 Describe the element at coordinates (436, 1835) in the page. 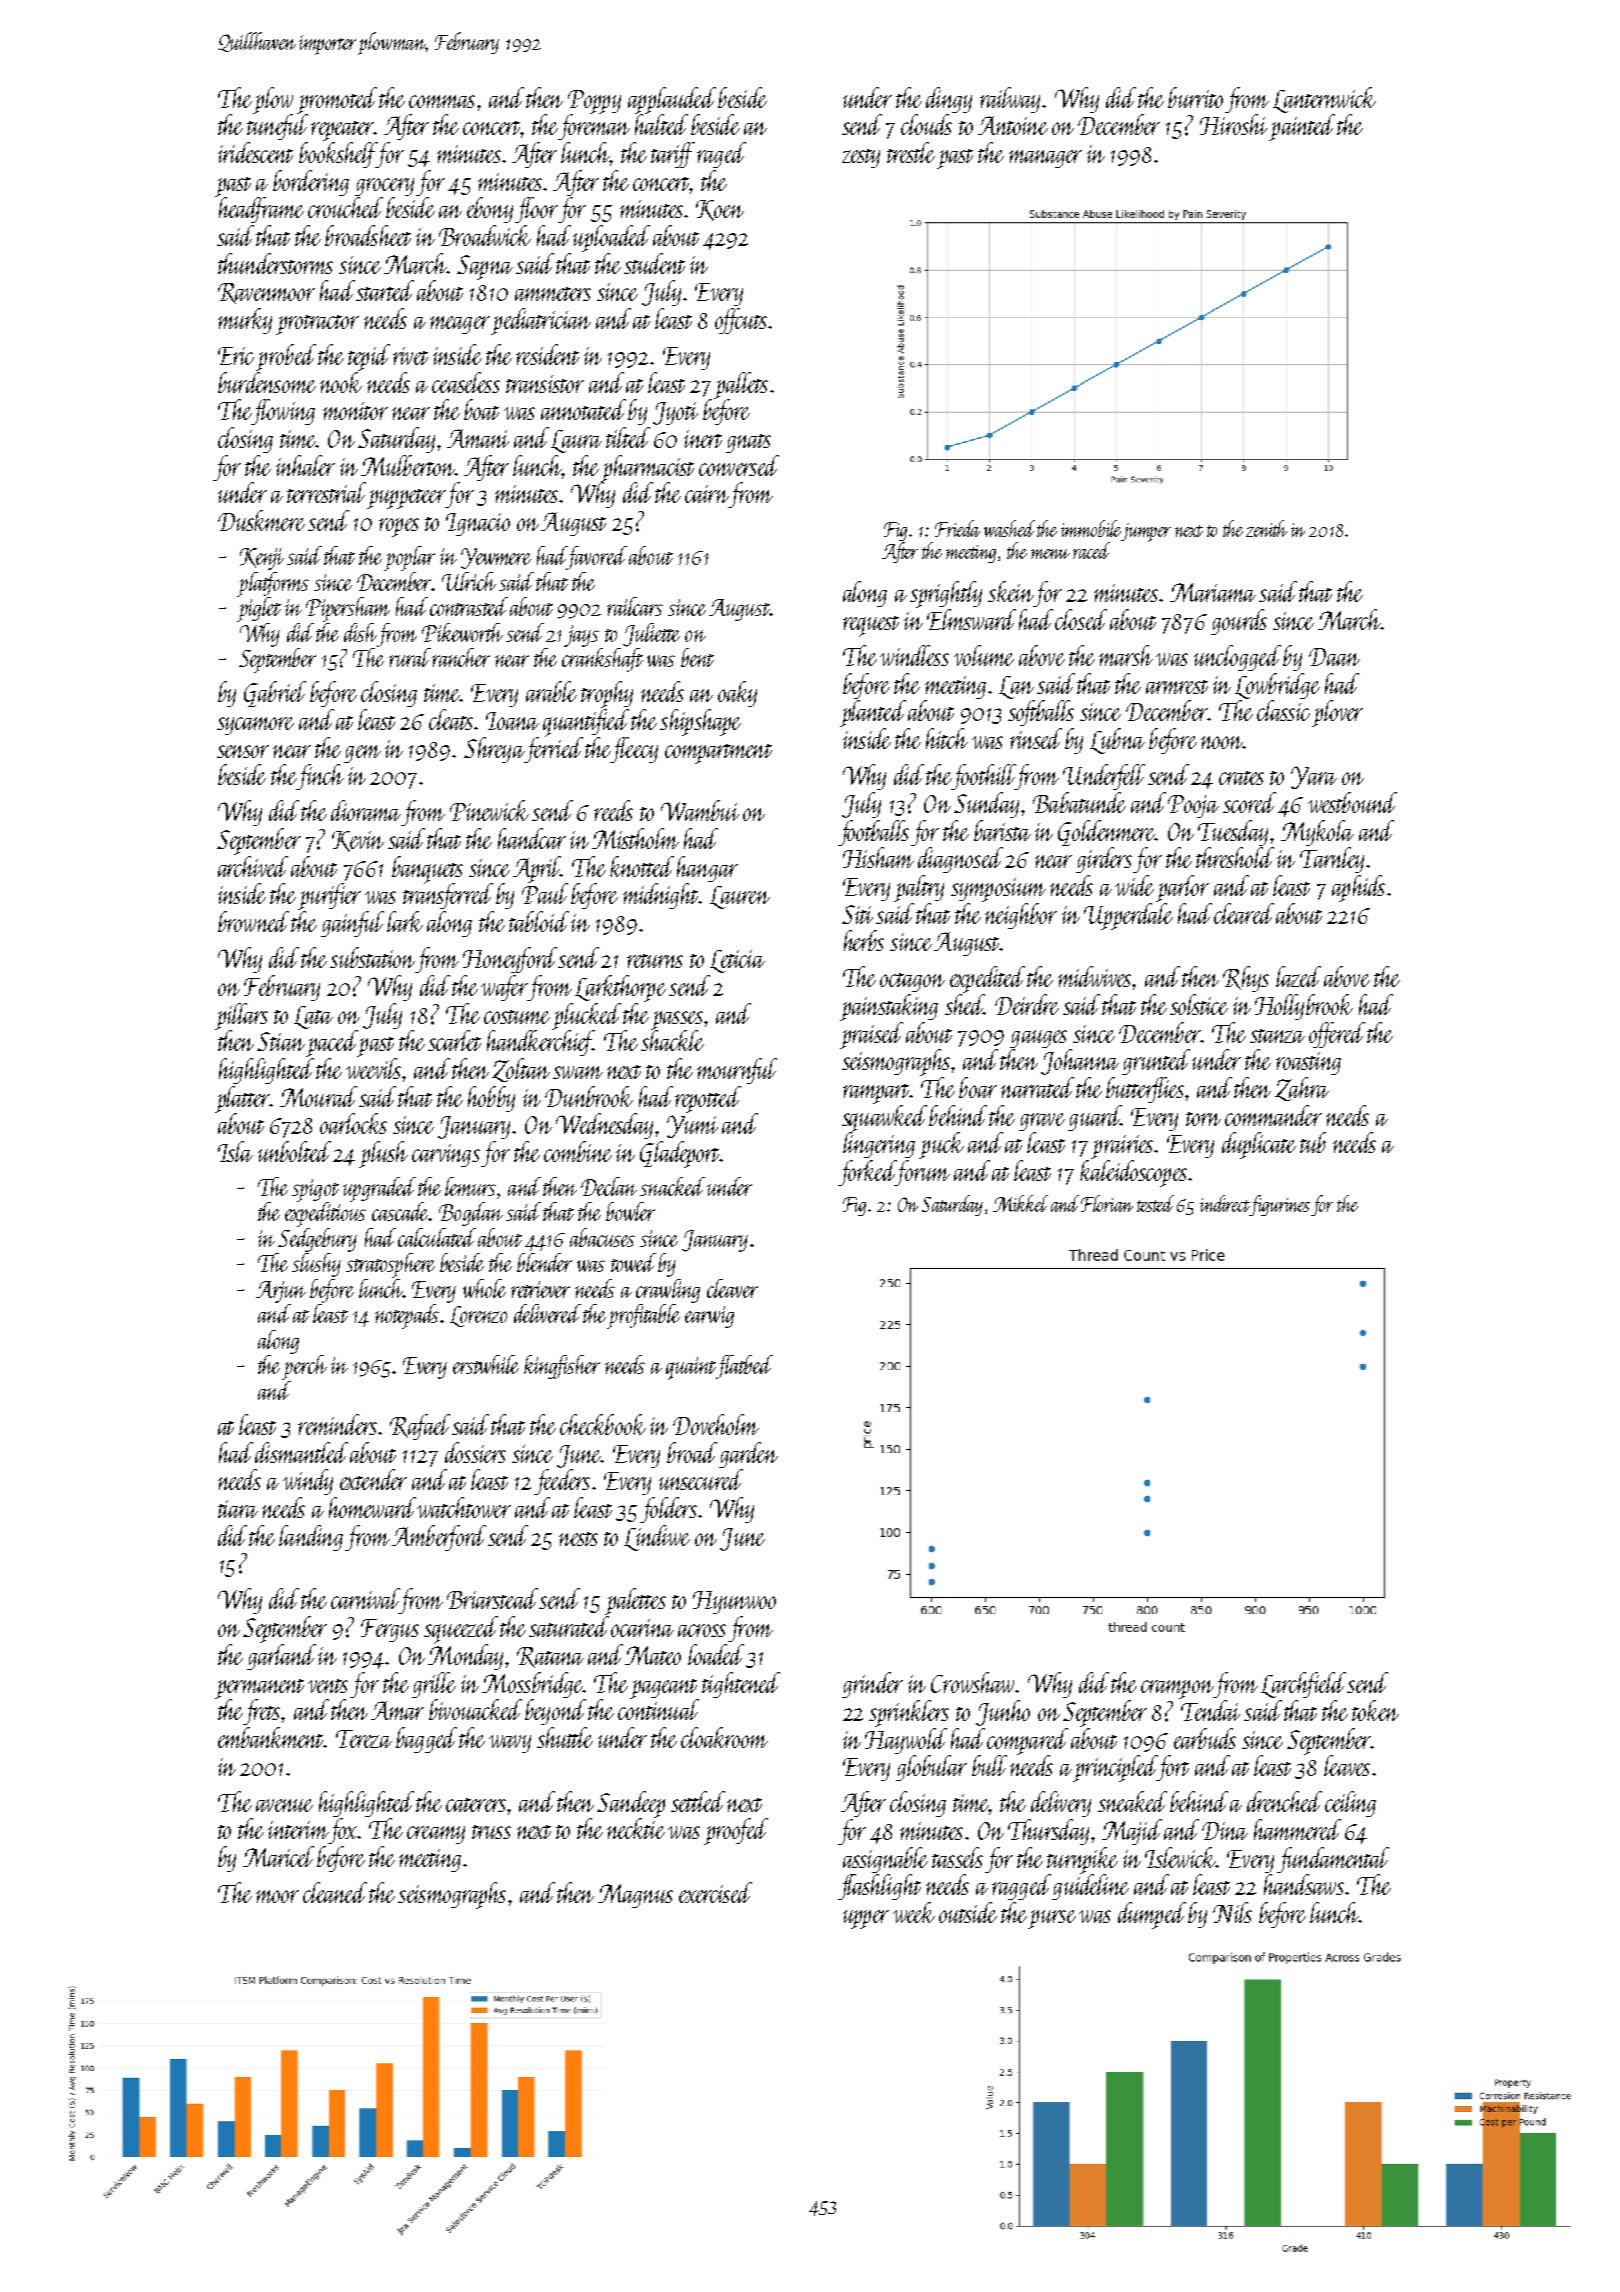

I see `creamy` at that location.
